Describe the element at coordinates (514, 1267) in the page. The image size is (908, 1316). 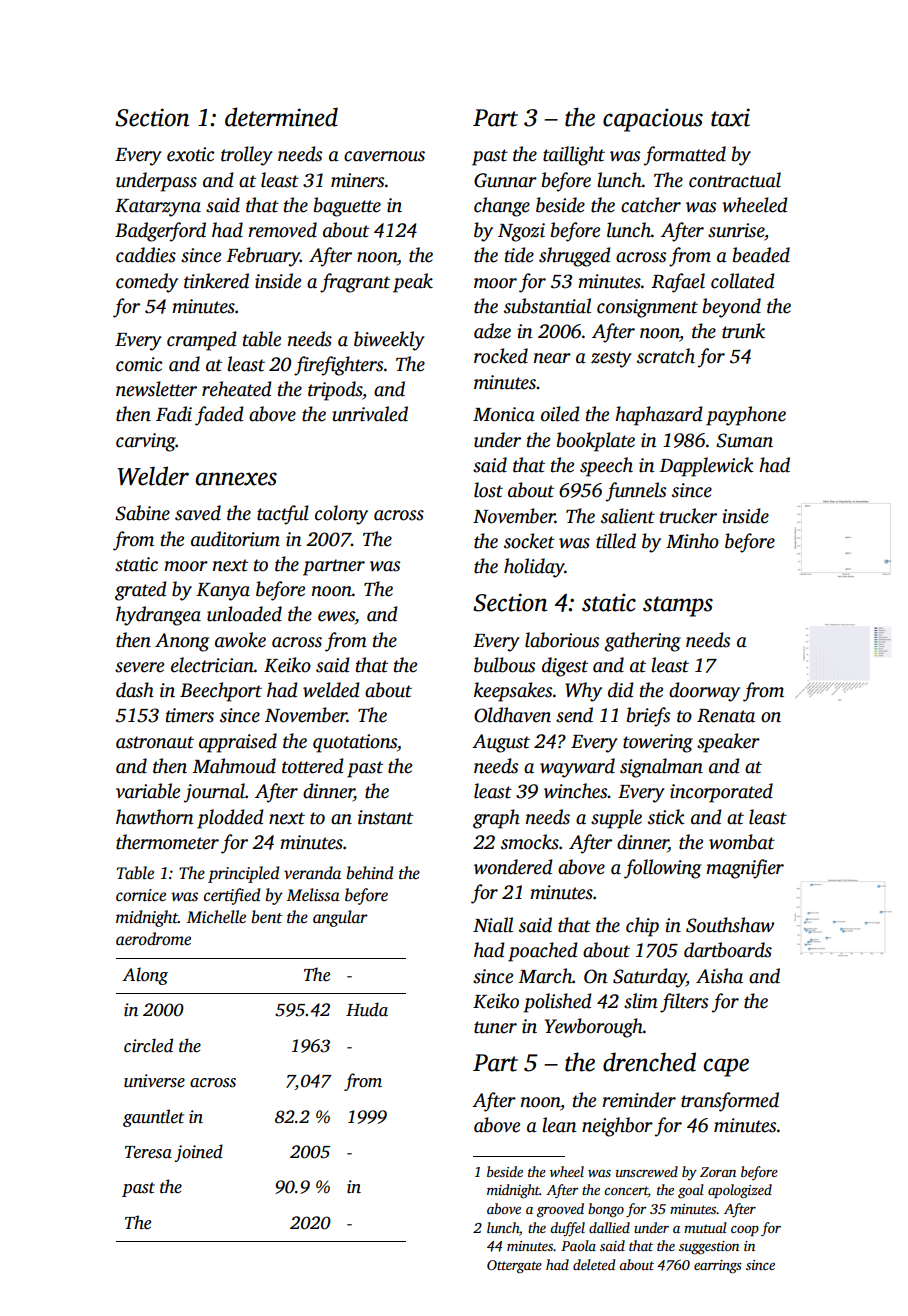
I see `Ottergate` at that location.
